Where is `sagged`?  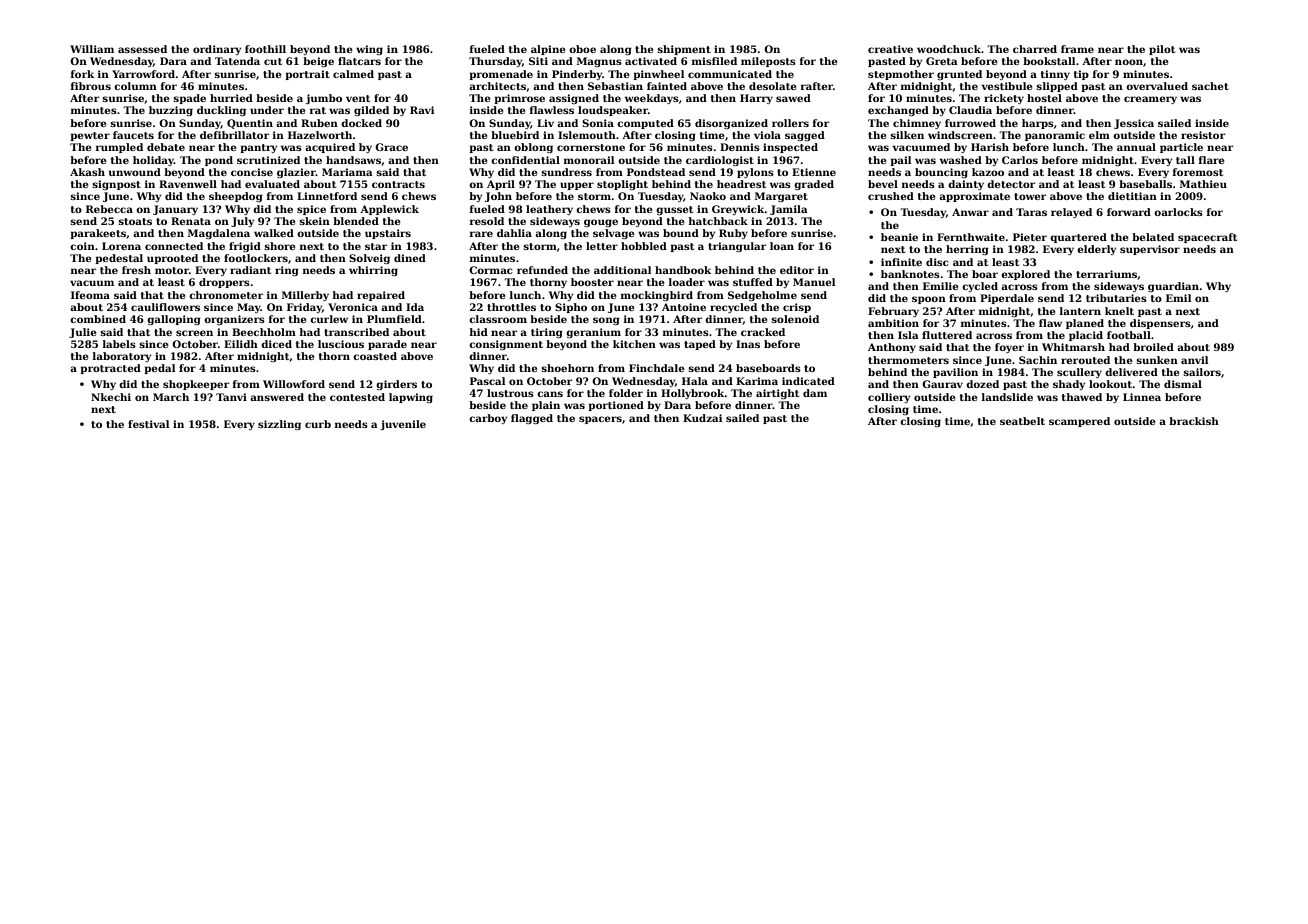 sagged is located at coordinates (805, 136).
